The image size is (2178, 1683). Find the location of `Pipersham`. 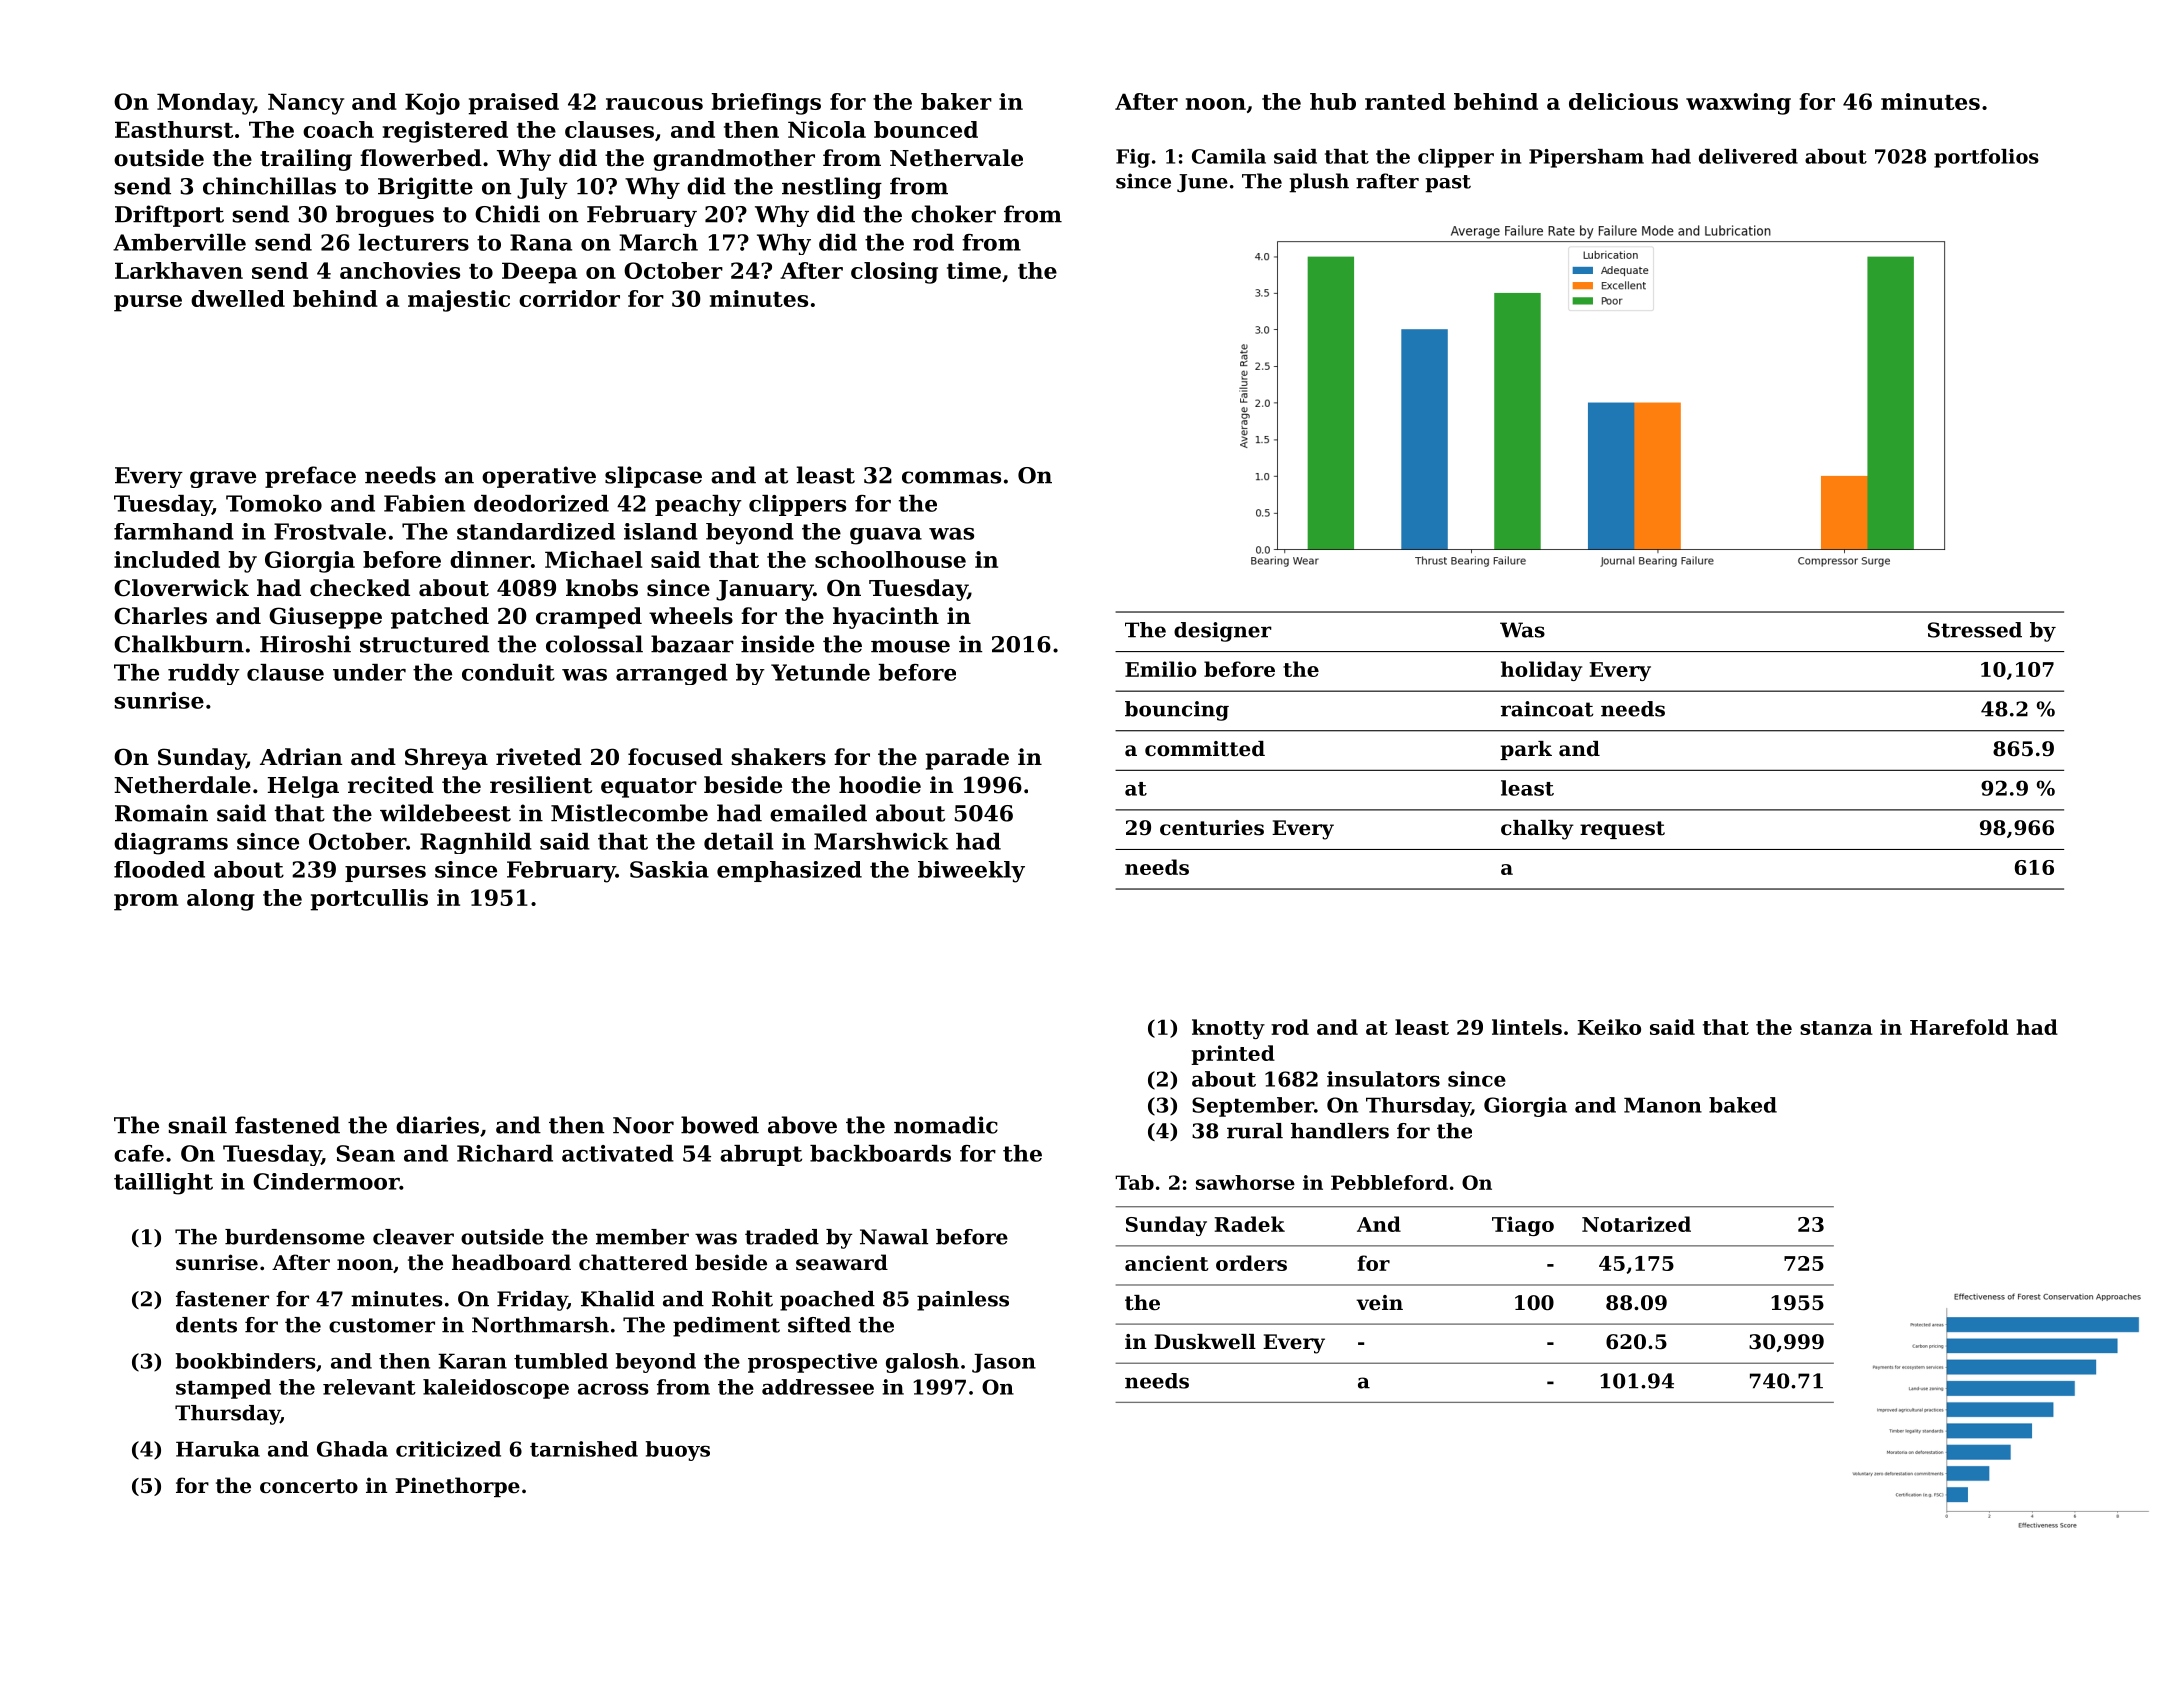

Pipersham is located at coordinates (1586, 158).
